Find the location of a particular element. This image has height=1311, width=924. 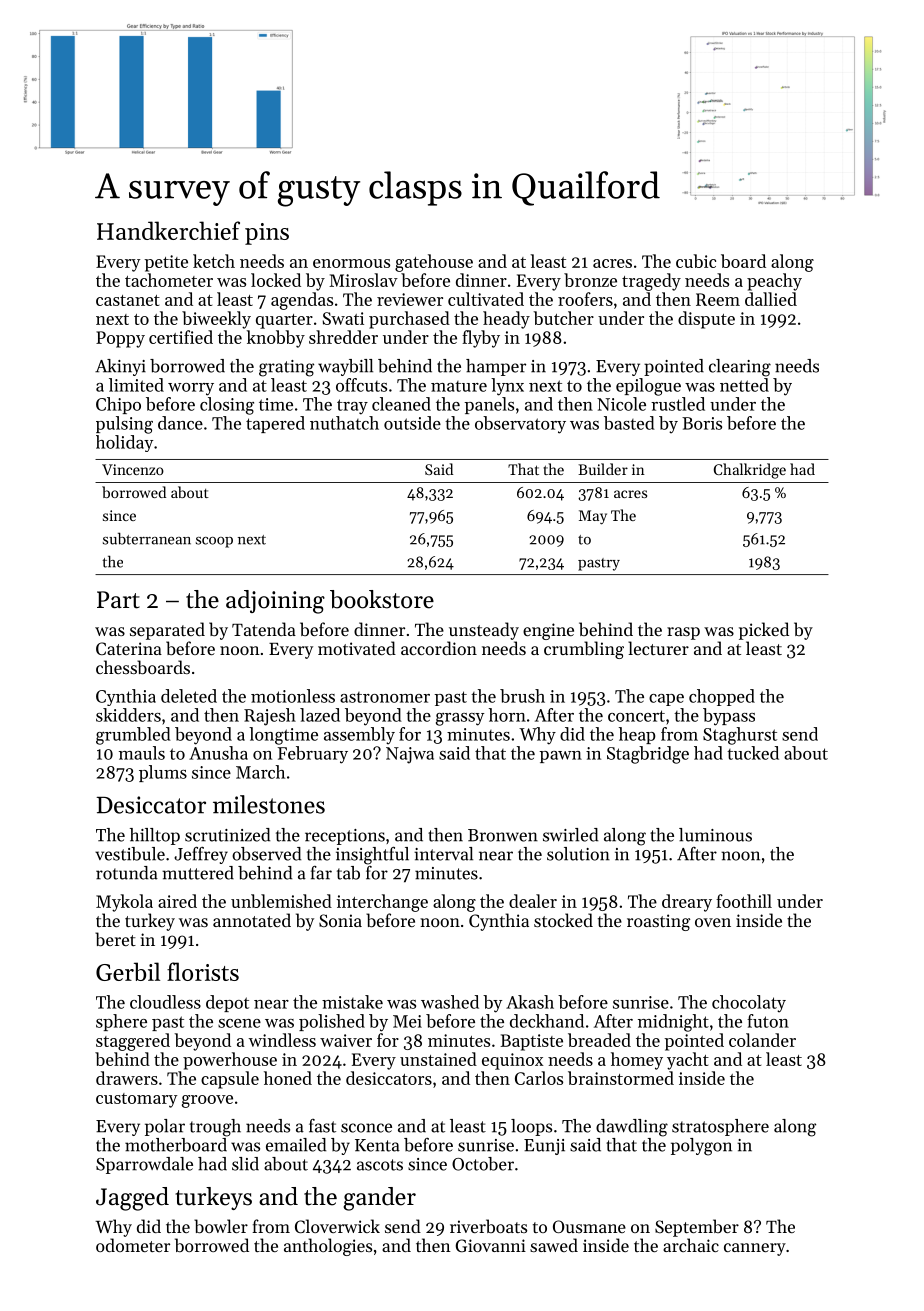

gatehouse is located at coordinates (434, 263).
